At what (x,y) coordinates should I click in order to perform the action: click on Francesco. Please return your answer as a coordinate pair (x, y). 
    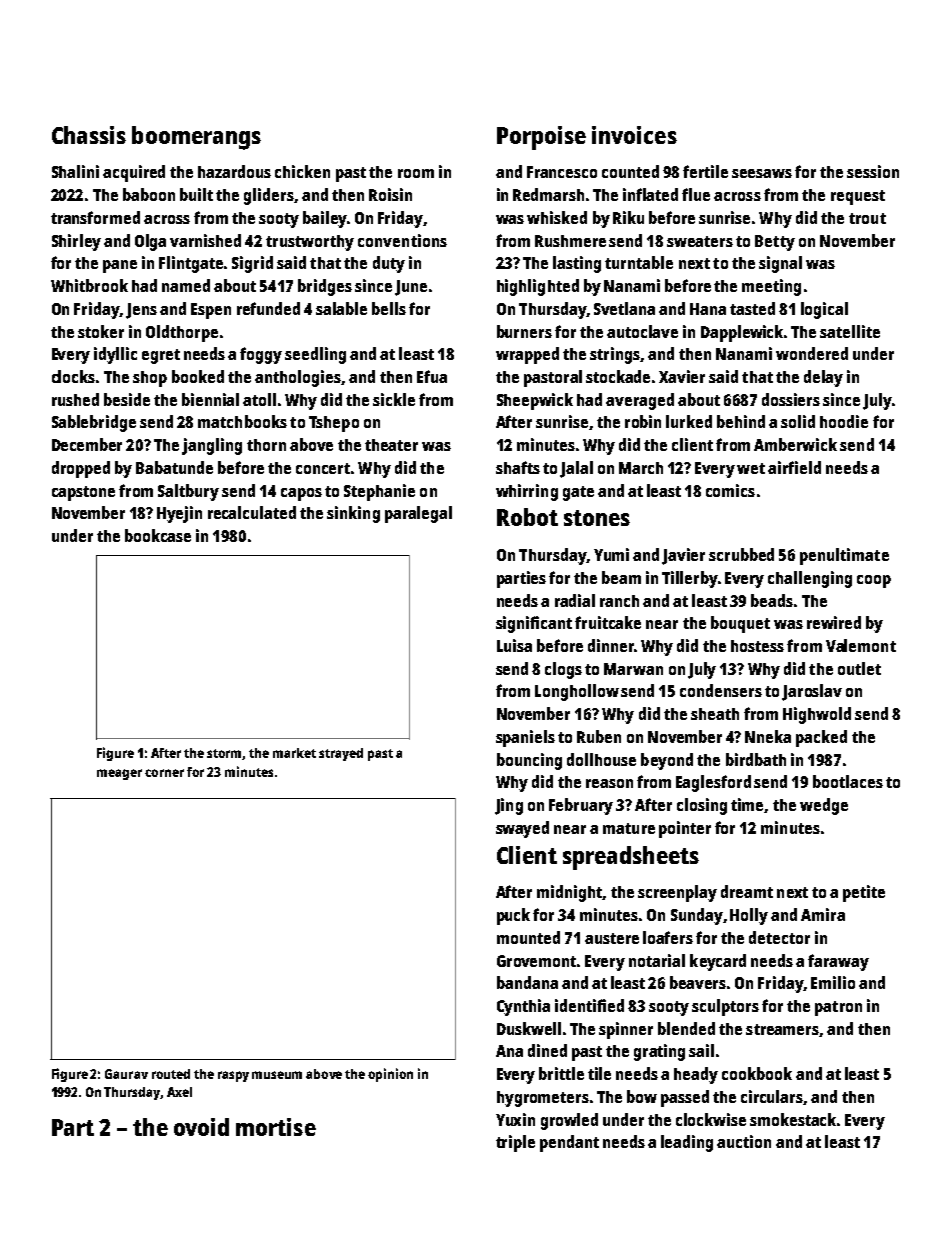
    Looking at the image, I should click on (562, 172).
